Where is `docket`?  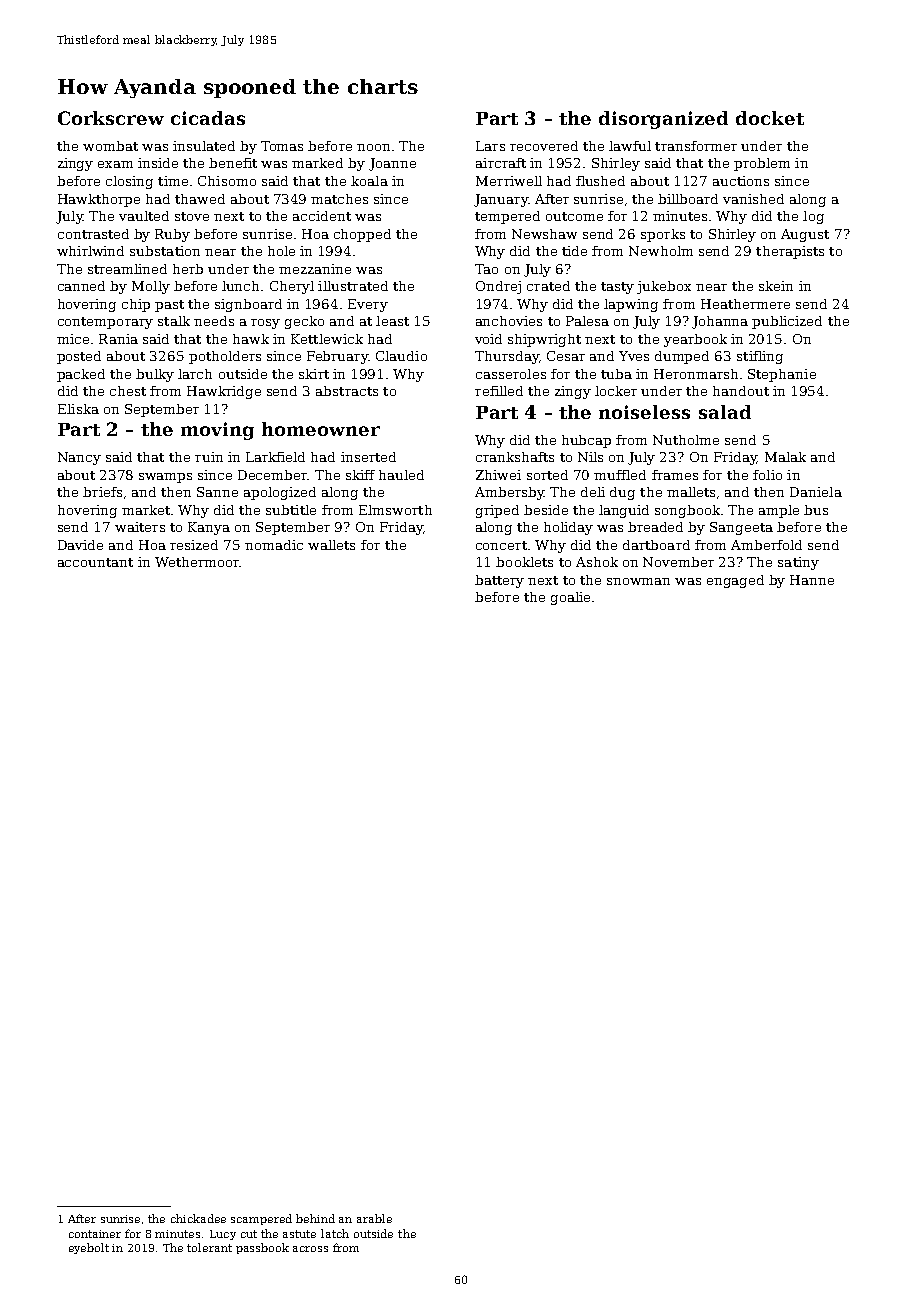
docket is located at coordinates (770, 118).
